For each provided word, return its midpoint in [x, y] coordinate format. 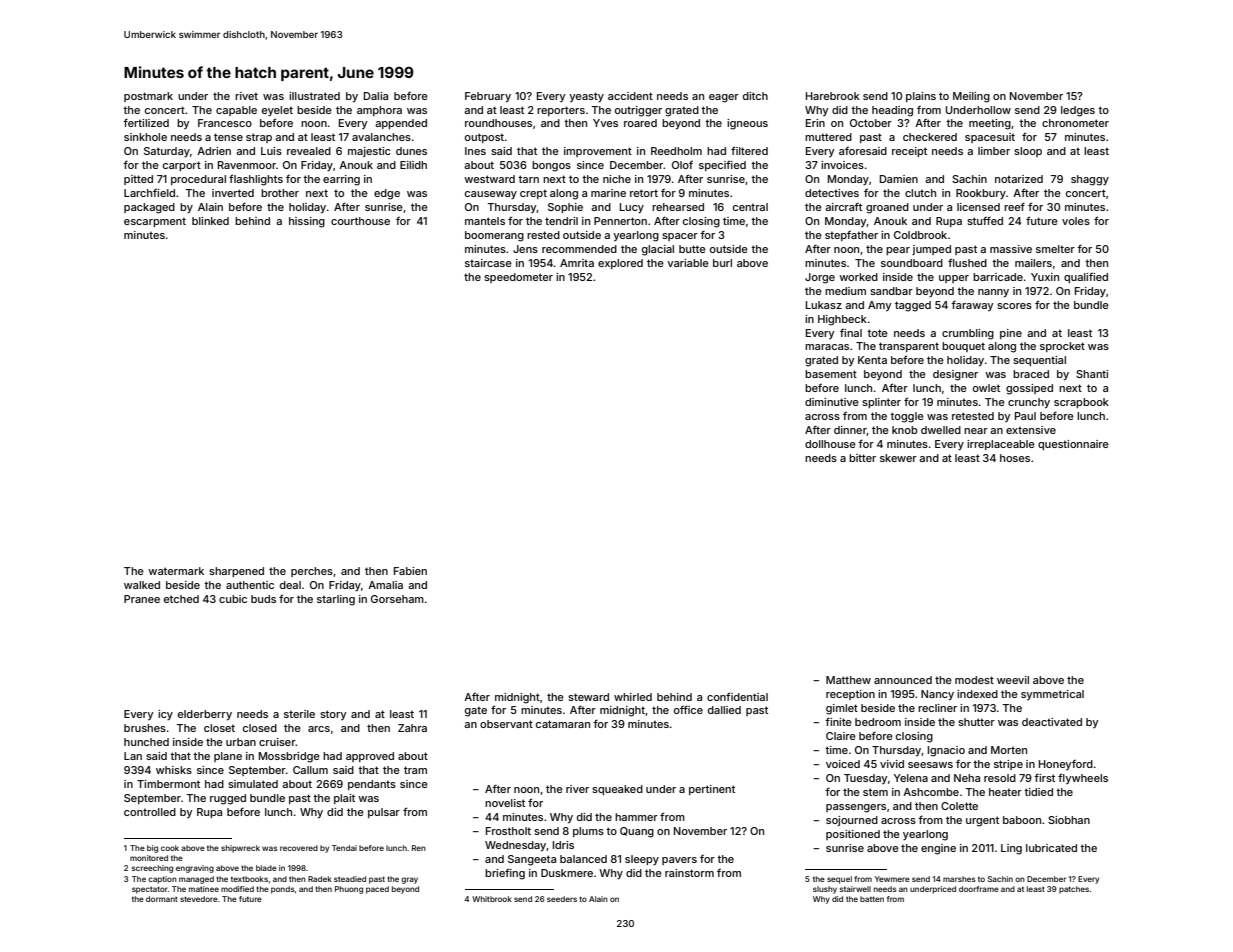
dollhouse [830, 444]
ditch [755, 96]
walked [142, 585]
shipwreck [240, 849]
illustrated [314, 96]
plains [921, 97]
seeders [562, 899]
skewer [898, 458]
